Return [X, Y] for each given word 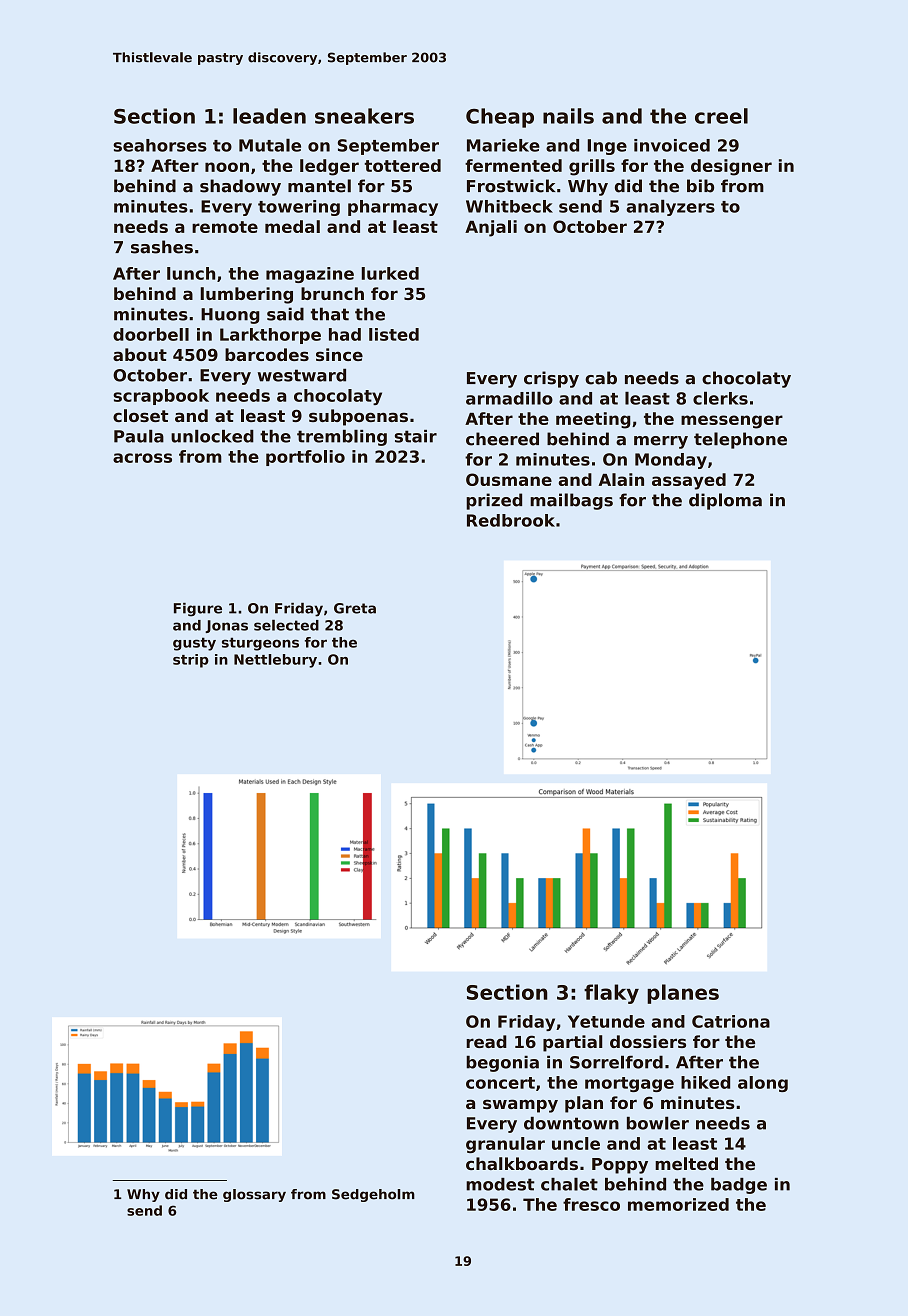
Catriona [731, 1021]
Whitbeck [509, 206]
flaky [611, 994]
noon [227, 167]
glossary [254, 1195]
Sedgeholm [373, 1195]
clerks [720, 398]
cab [601, 378]
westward [302, 375]
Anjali [491, 228]
